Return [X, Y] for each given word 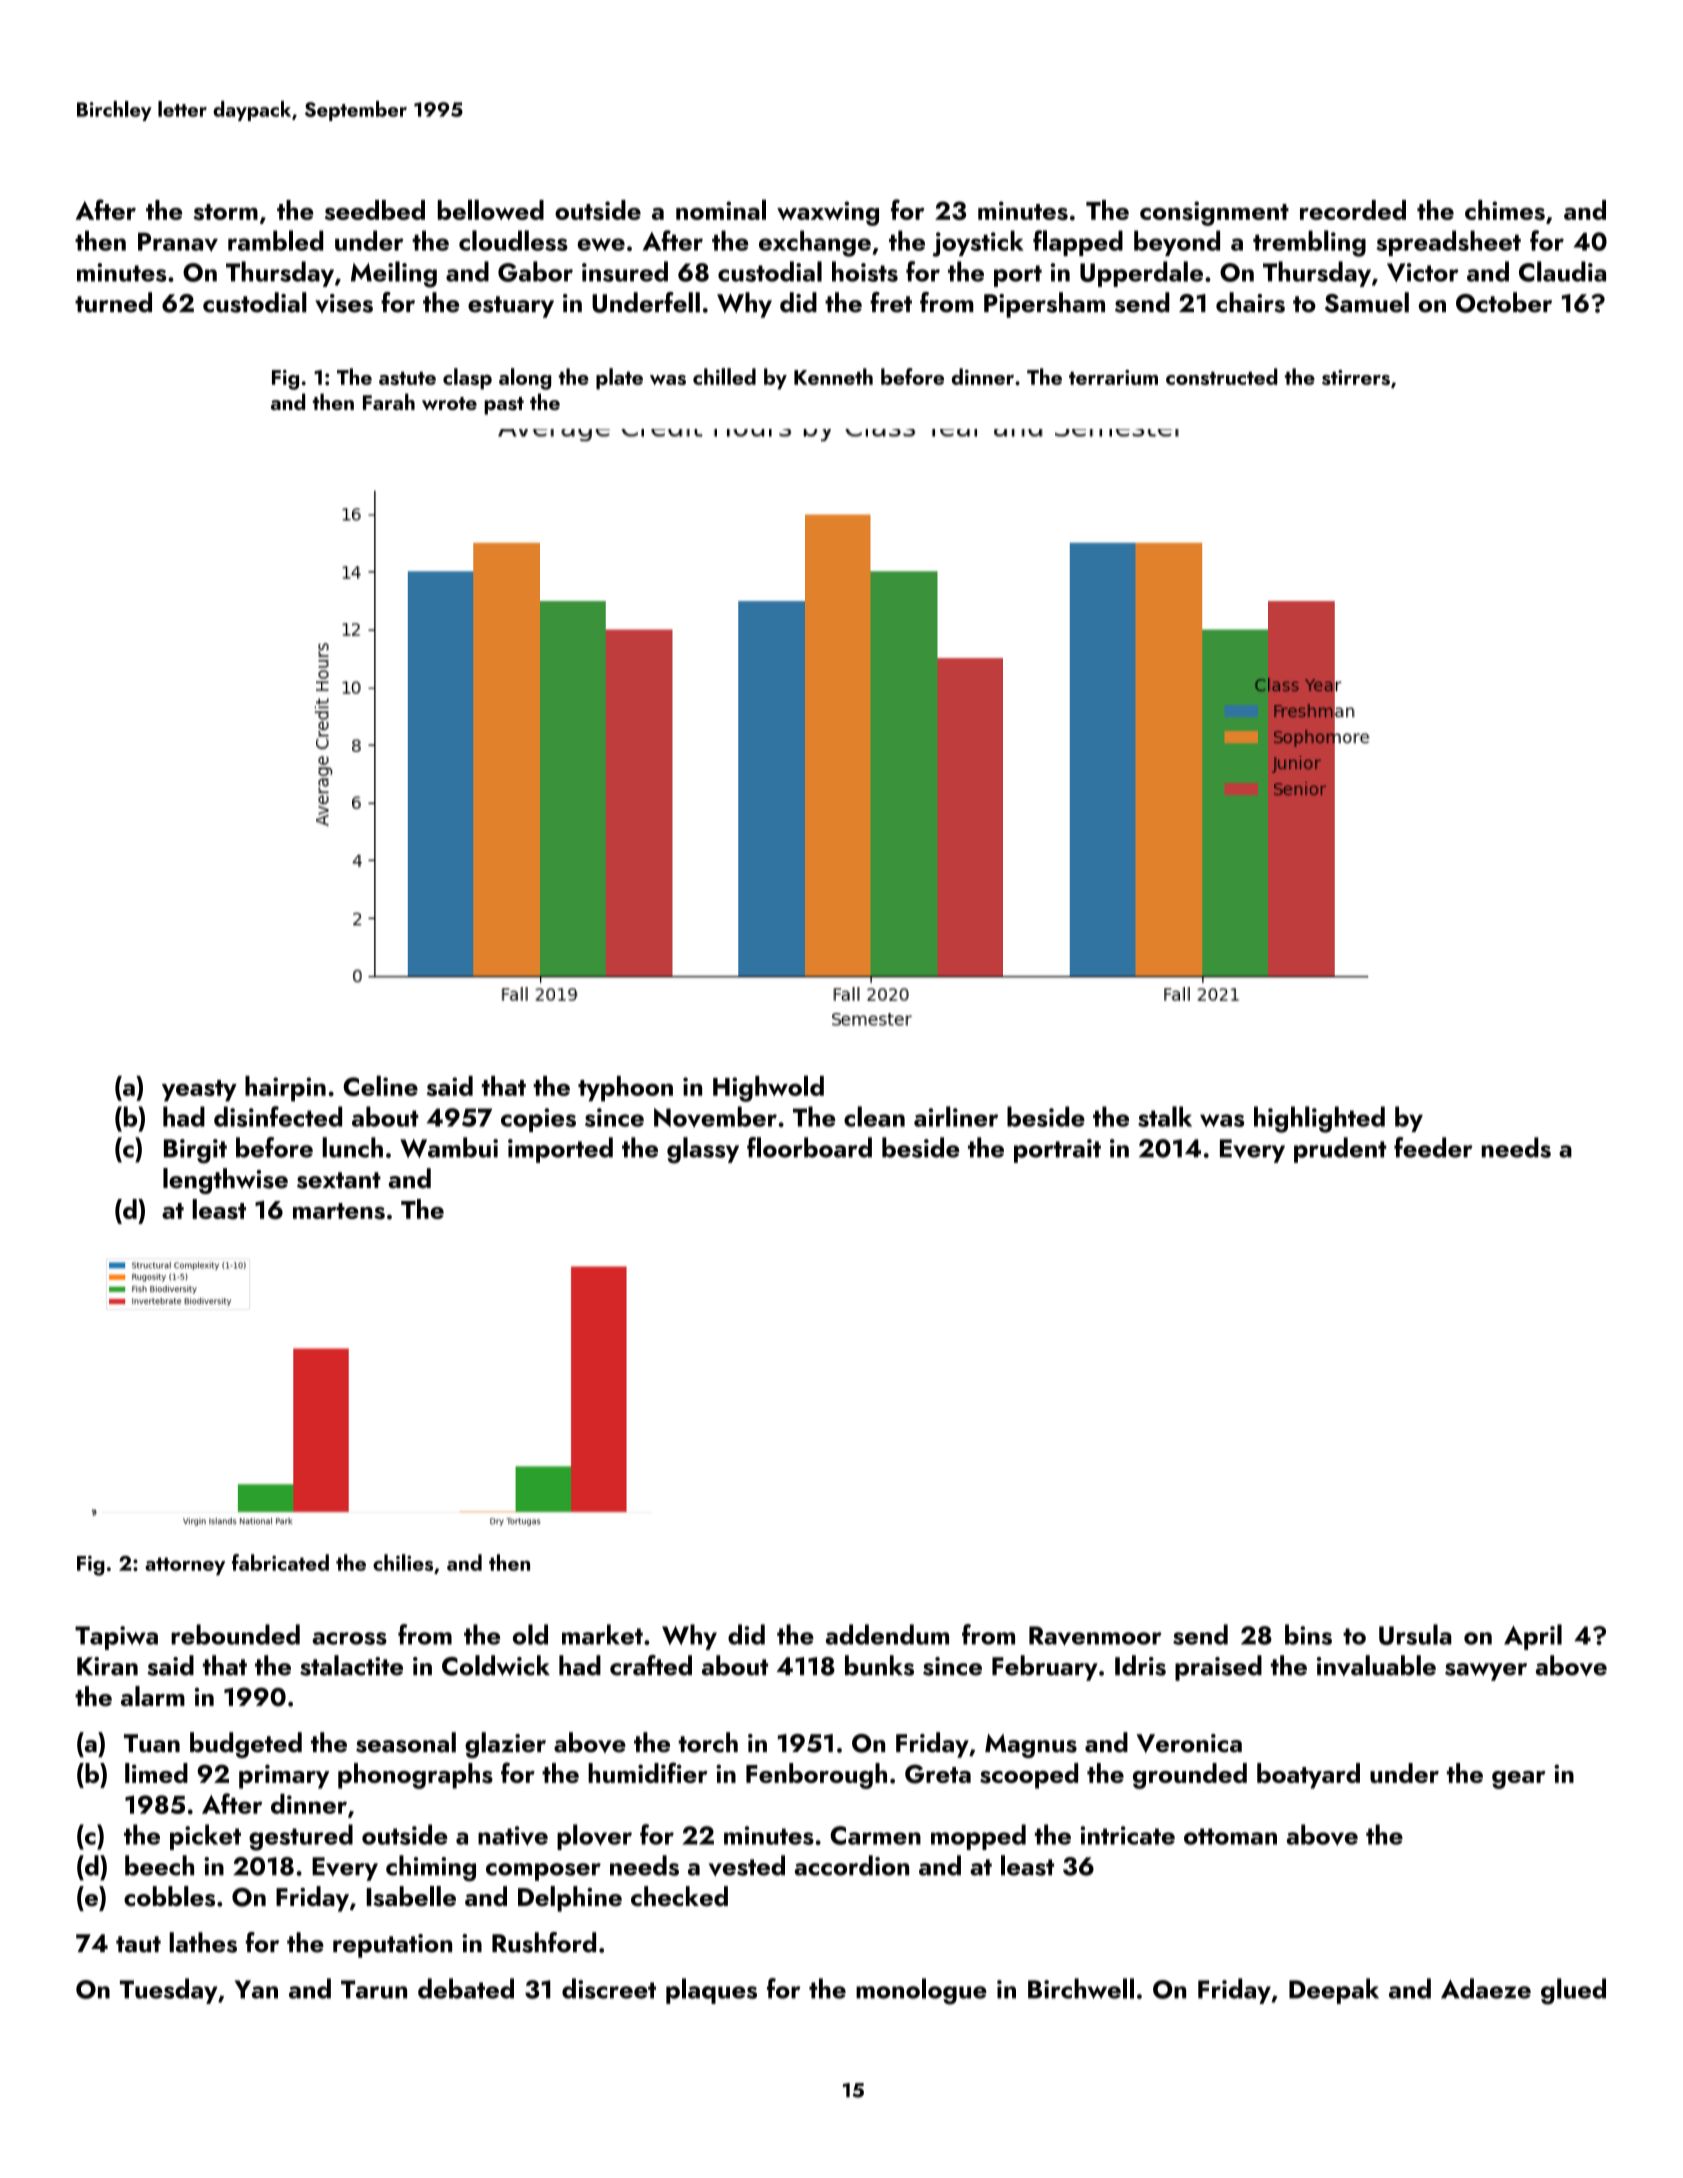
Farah [389, 401]
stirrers [1356, 377]
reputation [392, 1946]
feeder [1433, 1147]
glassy [703, 1150]
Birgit [195, 1151]
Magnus [1031, 1746]
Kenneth [833, 376]
